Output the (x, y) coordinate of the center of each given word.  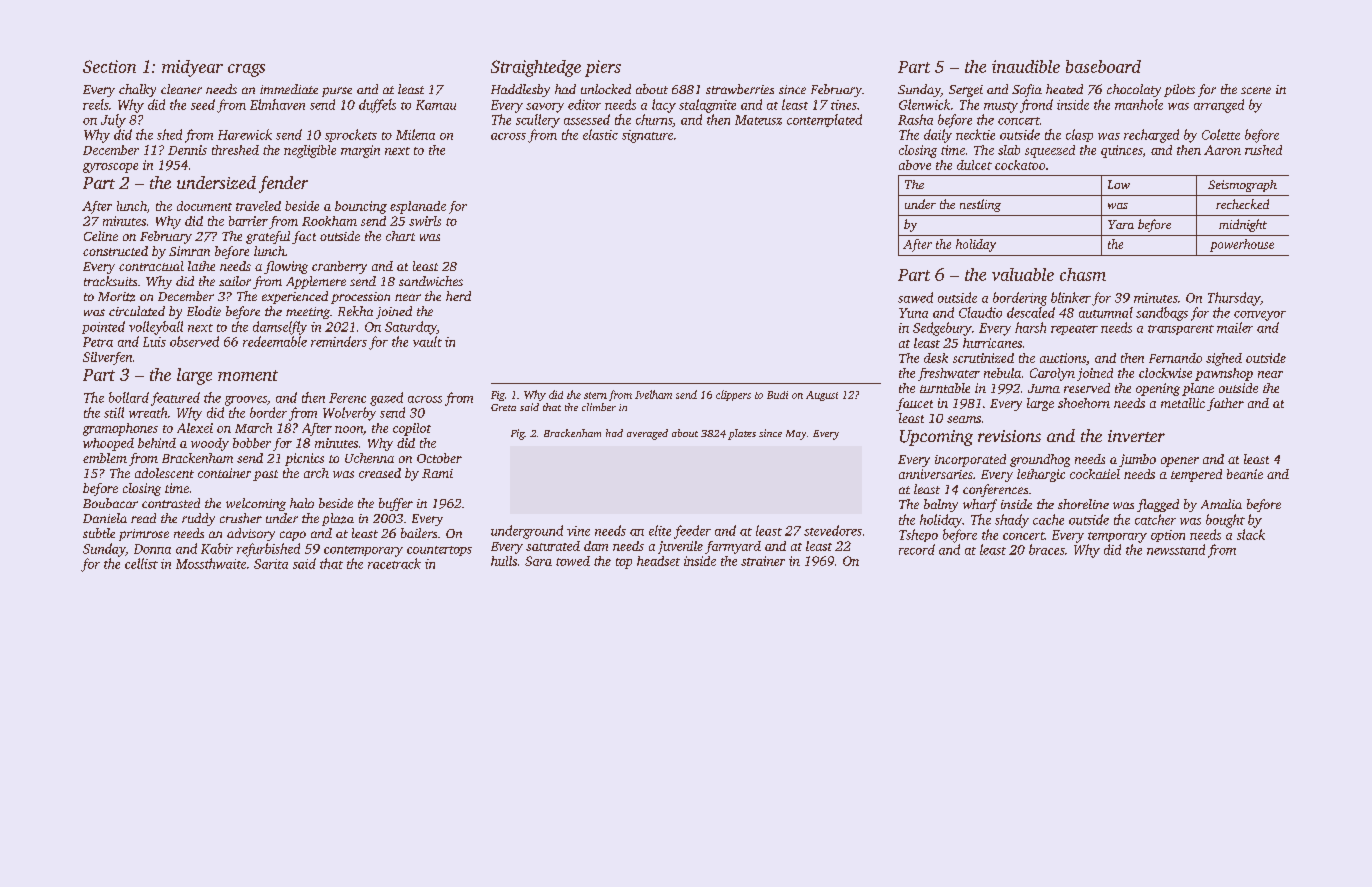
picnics (304, 459)
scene (1256, 90)
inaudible (1026, 66)
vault (427, 341)
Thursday (1234, 299)
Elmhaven (277, 104)
